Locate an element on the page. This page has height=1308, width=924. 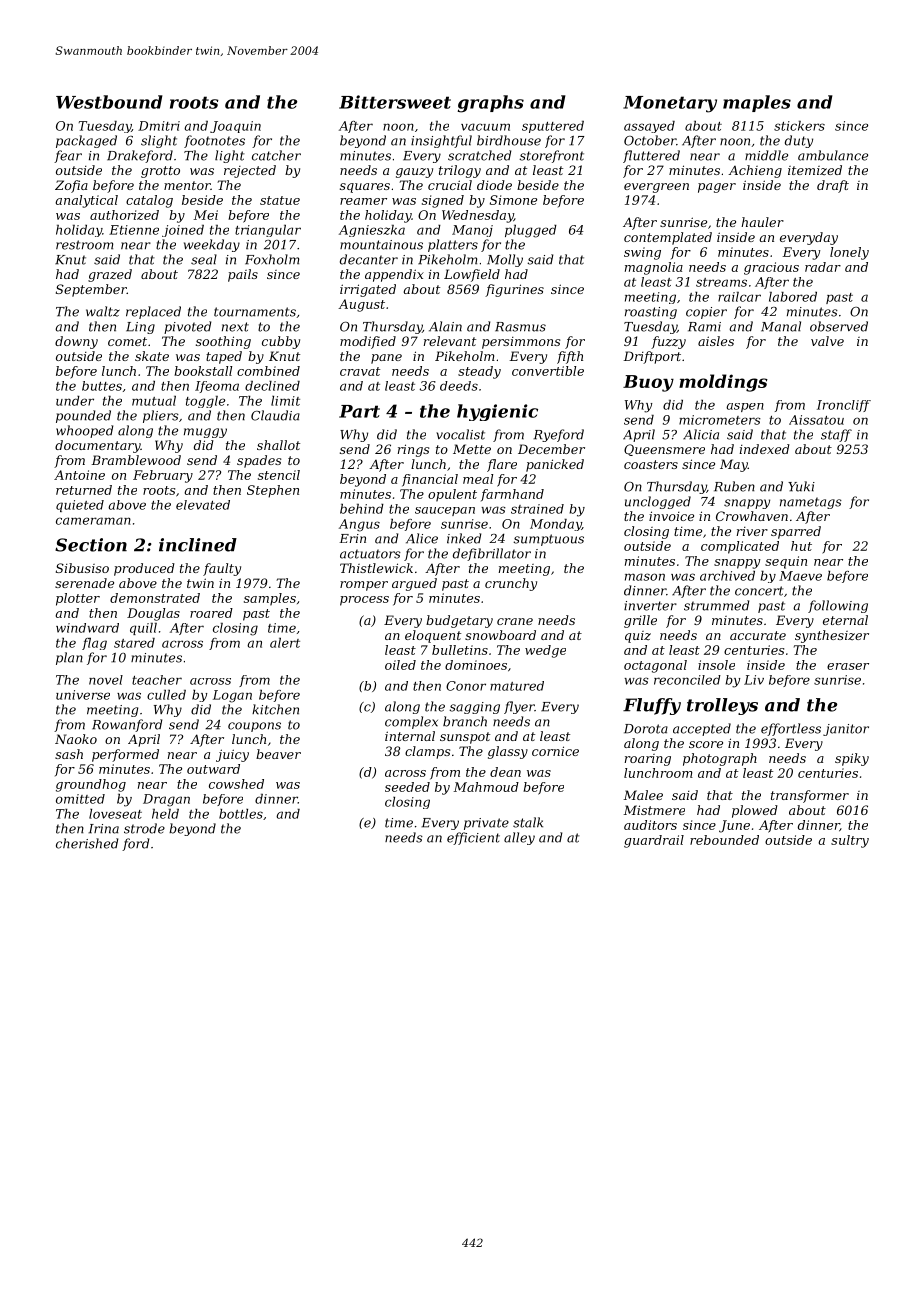
documentary is located at coordinates (98, 446).
